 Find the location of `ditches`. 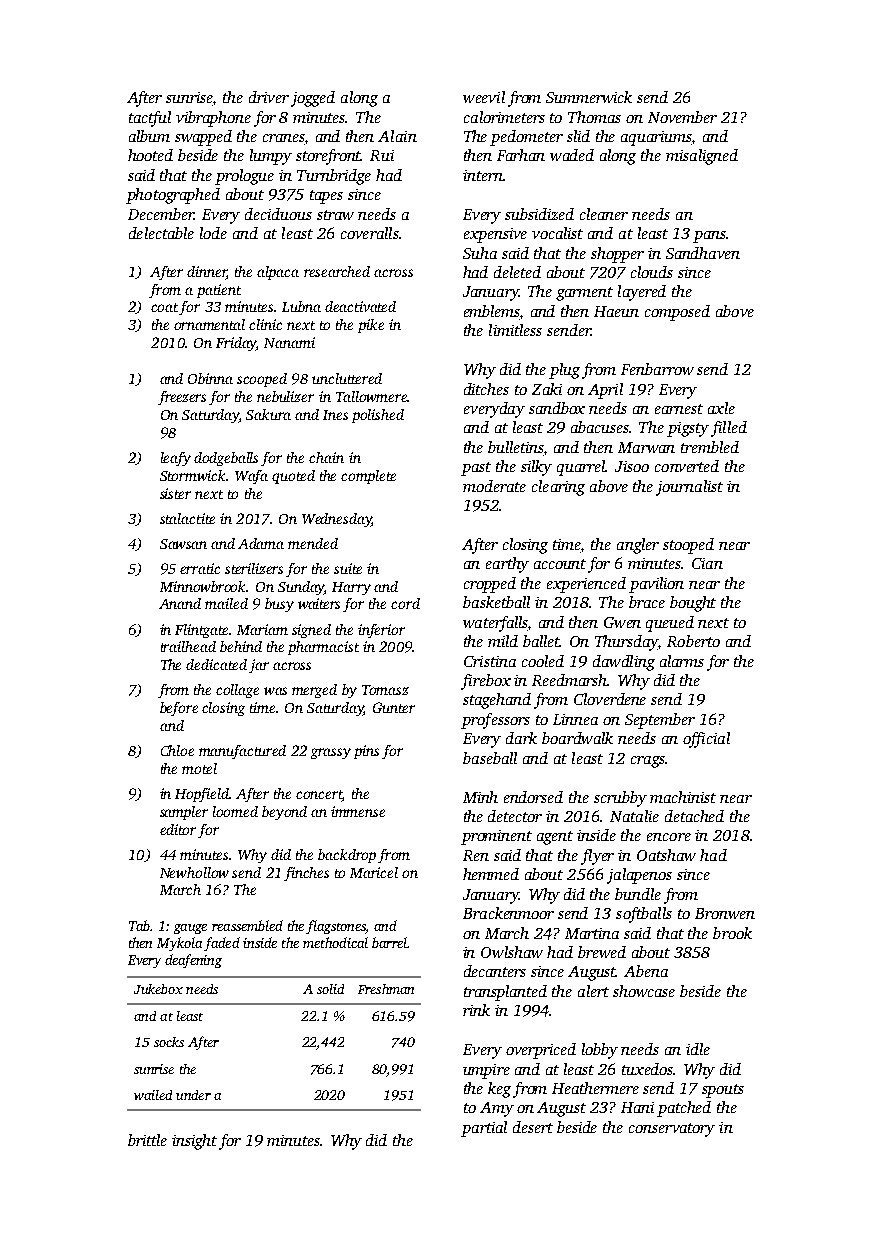

ditches is located at coordinates (486, 389).
